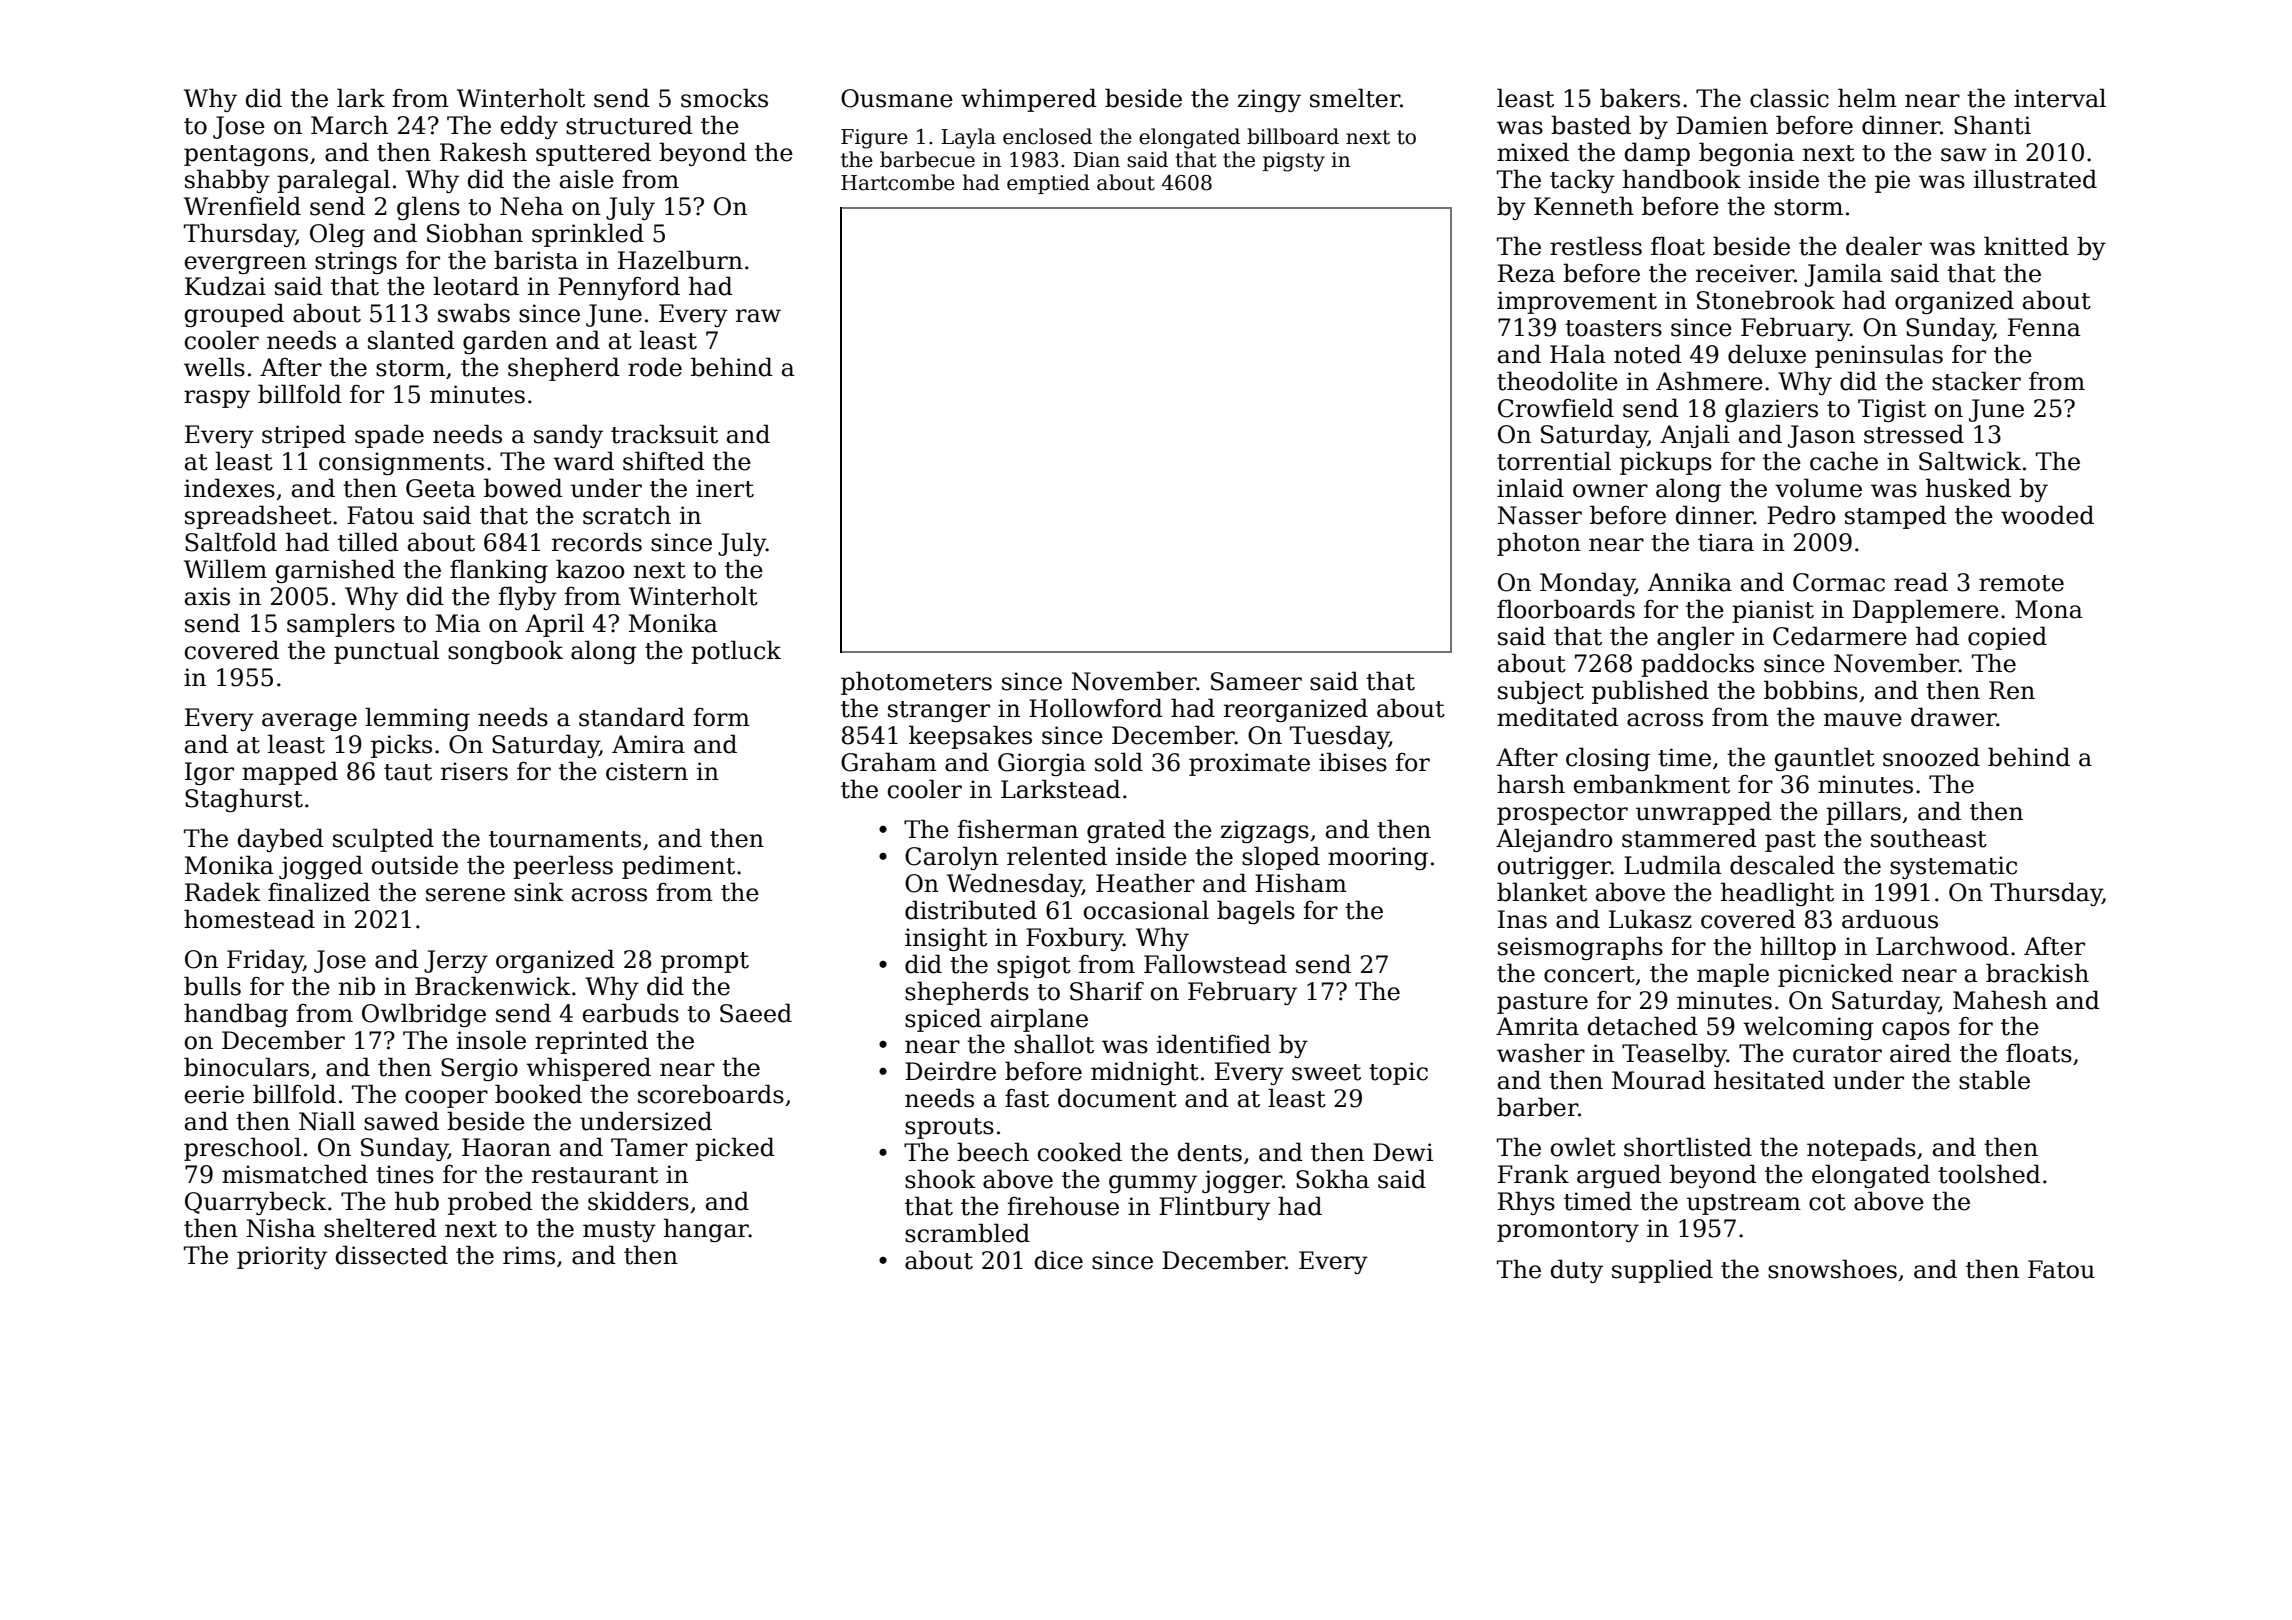  What do you see at coordinates (2037, 973) in the document?
I see `brackish` at bounding box center [2037, 973].
